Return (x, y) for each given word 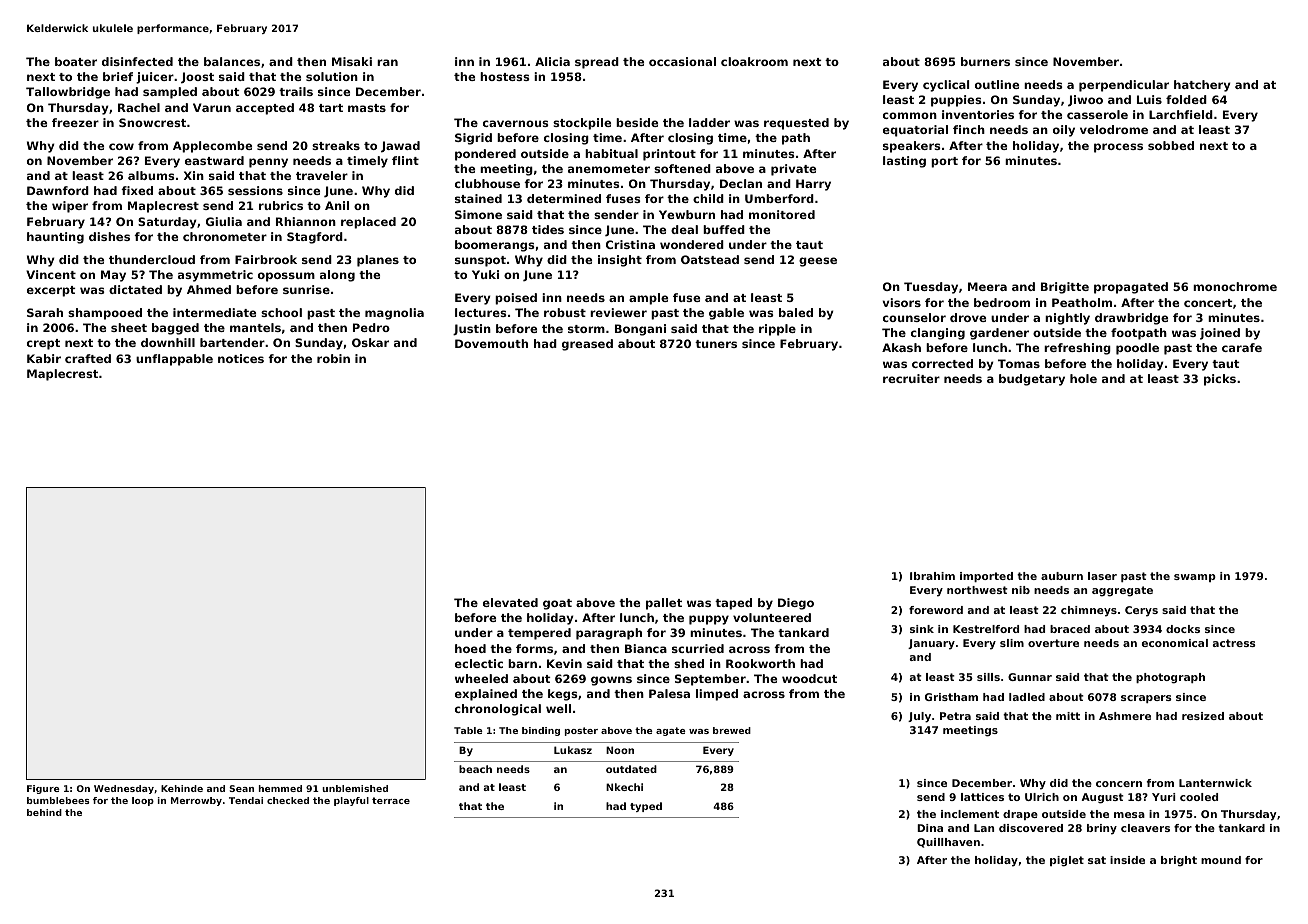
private (793, 170)
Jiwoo (1085, 101)
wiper (70, 207)
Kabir (44, 358)
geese (818, 262)
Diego (796, 604)
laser (1102, 576)
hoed (470, 648)
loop (143, 801)
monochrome (1235, 286)
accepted (265, 109)
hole (1083, 378)
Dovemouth (491, 343)
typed (646, 807)
